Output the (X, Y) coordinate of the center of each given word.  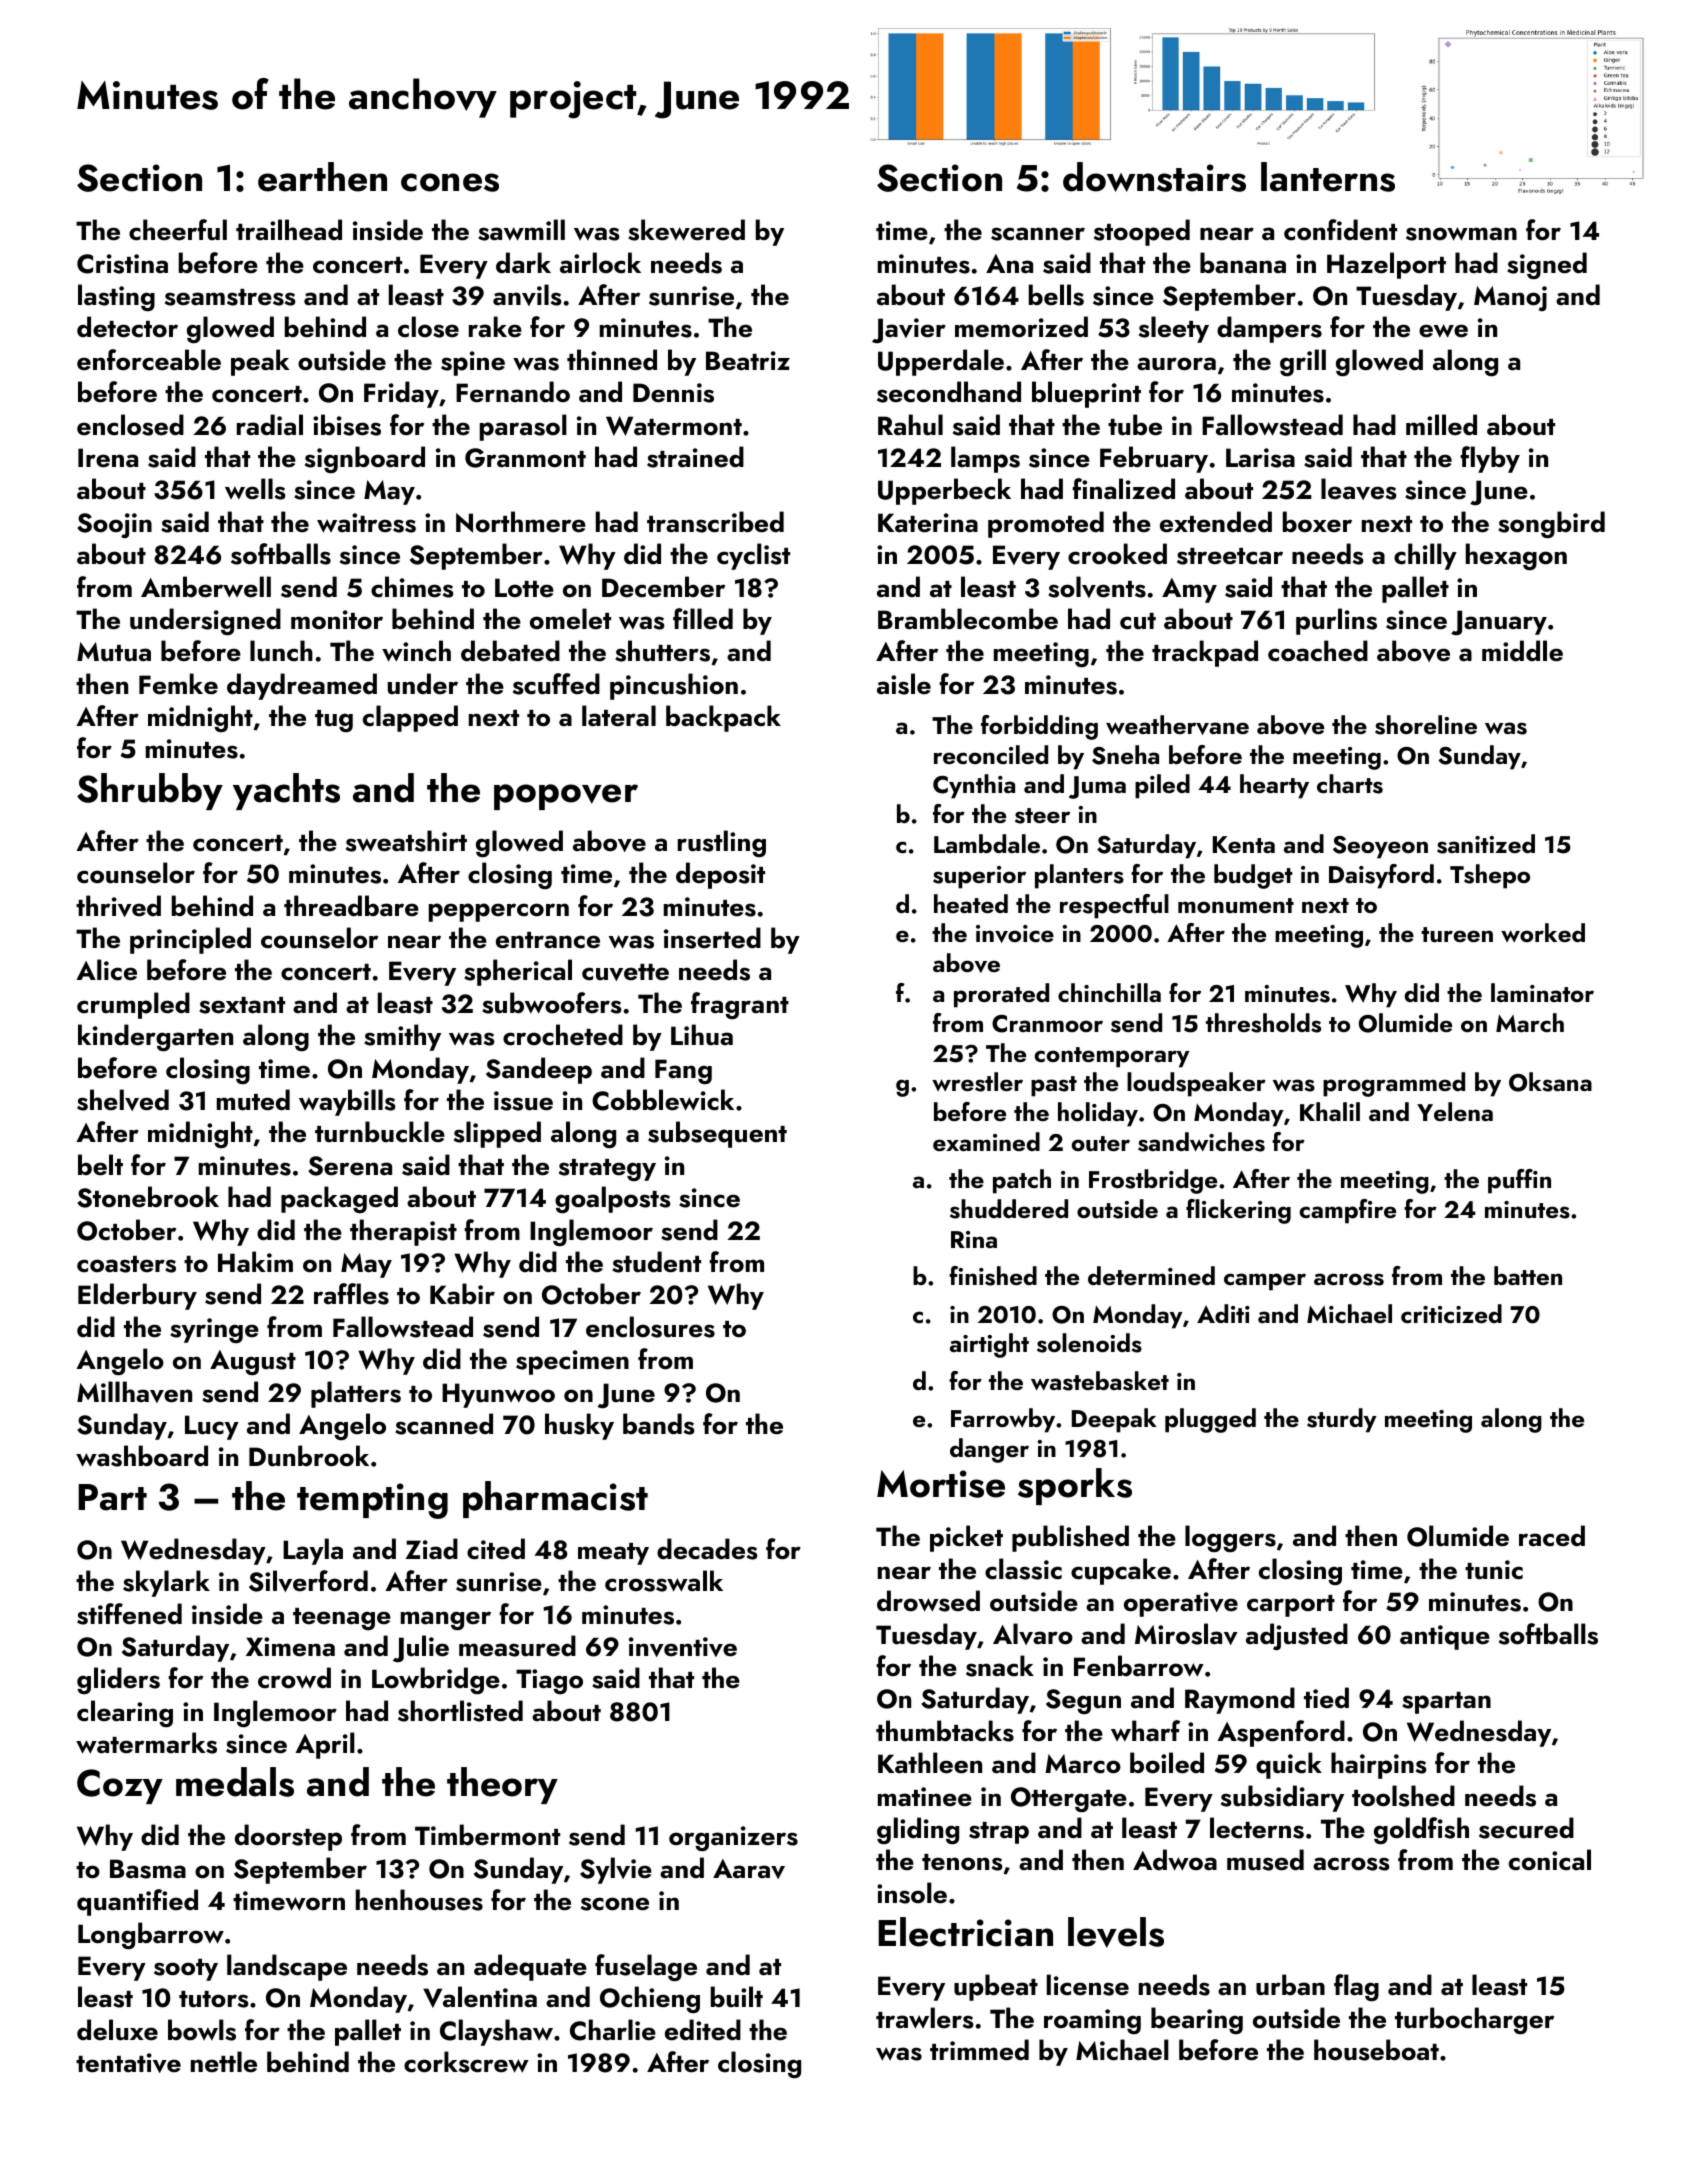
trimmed (979, 2050)
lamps (985, 459)
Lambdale (987, 843)
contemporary (1111, 1057)
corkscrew (466, 2062)
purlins (1336, 621)
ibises (347, 425)
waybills (347, 1102)
